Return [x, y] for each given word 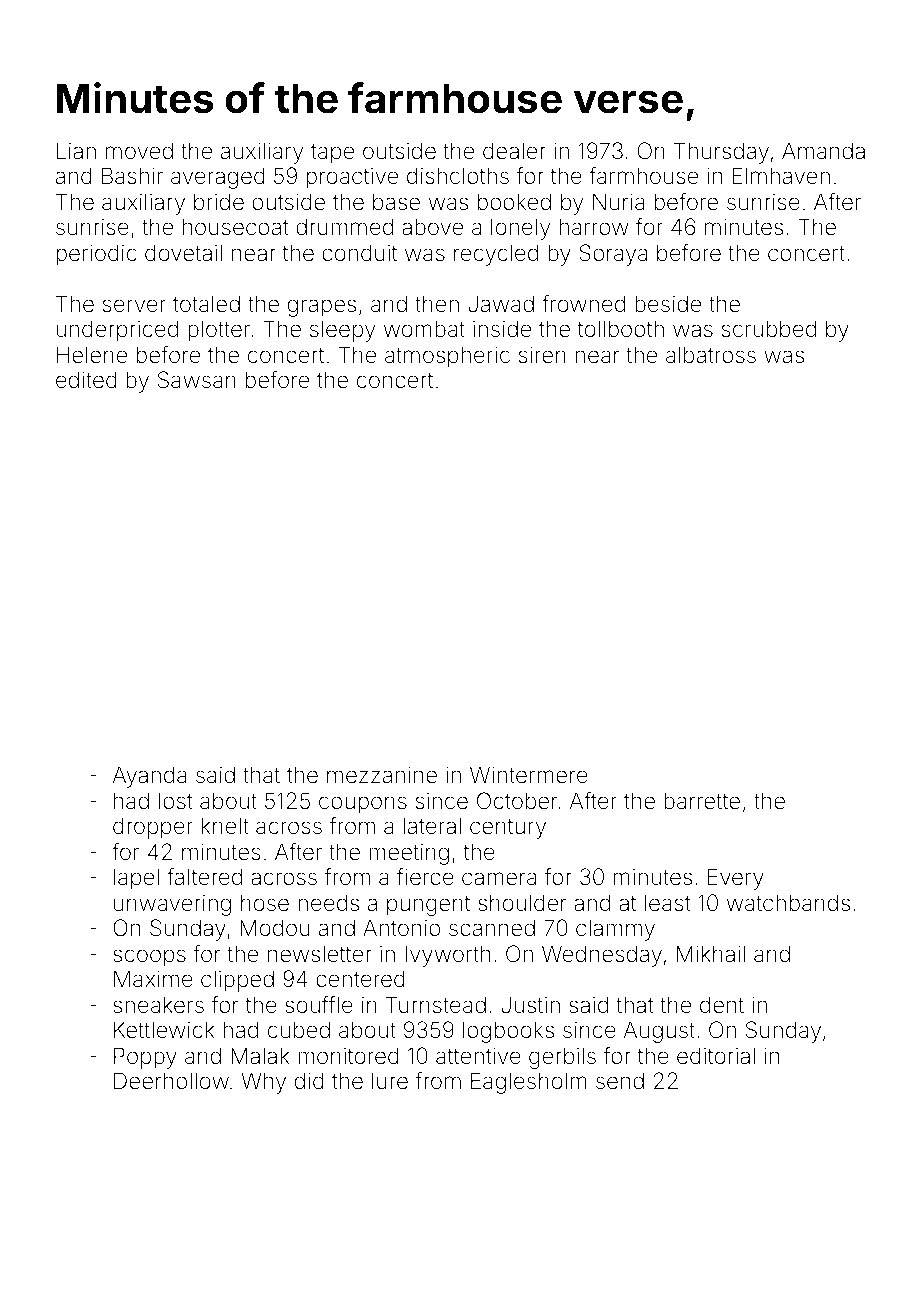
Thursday [721, 153]
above [432, 227]
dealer [514, 151]
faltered [204, 877]
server [134, 306]
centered [360, 979]
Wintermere [529, 775]
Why [263, 1083]
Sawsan [197, 380]
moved [139, 151]
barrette [702, 801]
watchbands [788, 903]
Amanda [823, 151]
